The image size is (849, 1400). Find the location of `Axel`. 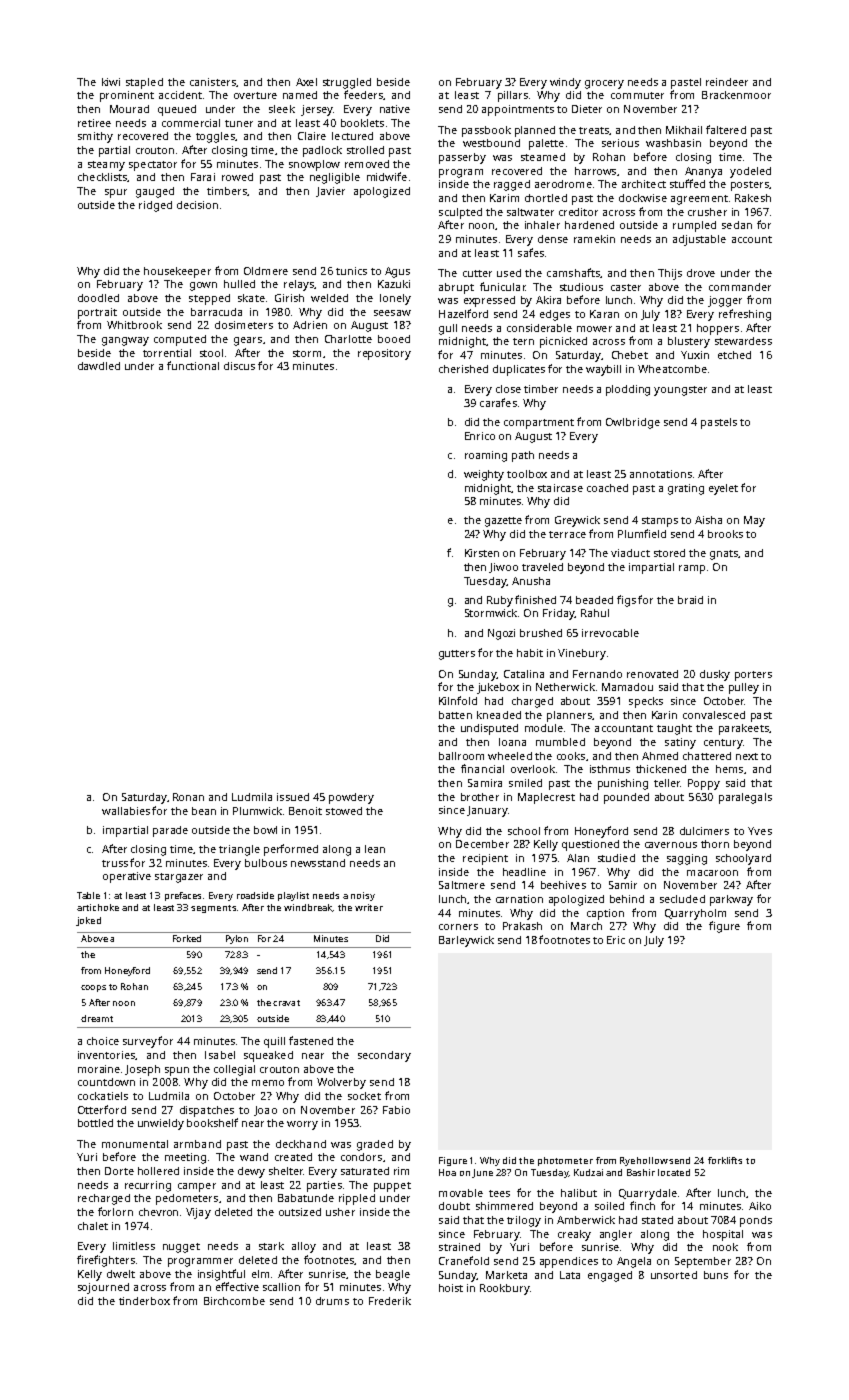

Axel is located at coordinates (306, 82).
